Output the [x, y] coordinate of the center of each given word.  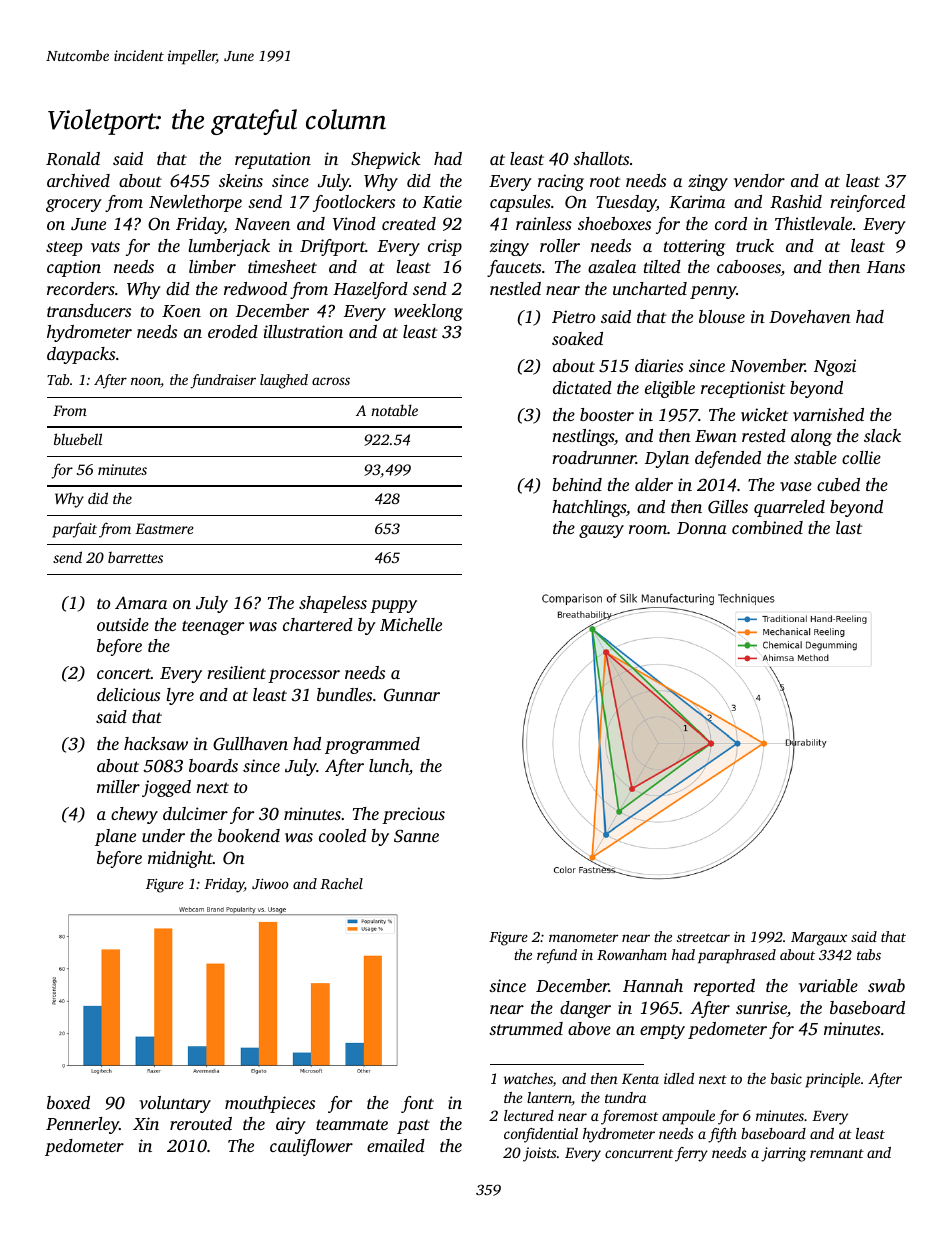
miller [118, 786]
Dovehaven [810, 316]
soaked [577, 338]
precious [413, 815]
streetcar [703, 937]
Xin [146, 1123]
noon [146, 382]
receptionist [743, 389]
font [417, 1104]
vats [105, 246]
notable [394, 410]
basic [786, 1078]
